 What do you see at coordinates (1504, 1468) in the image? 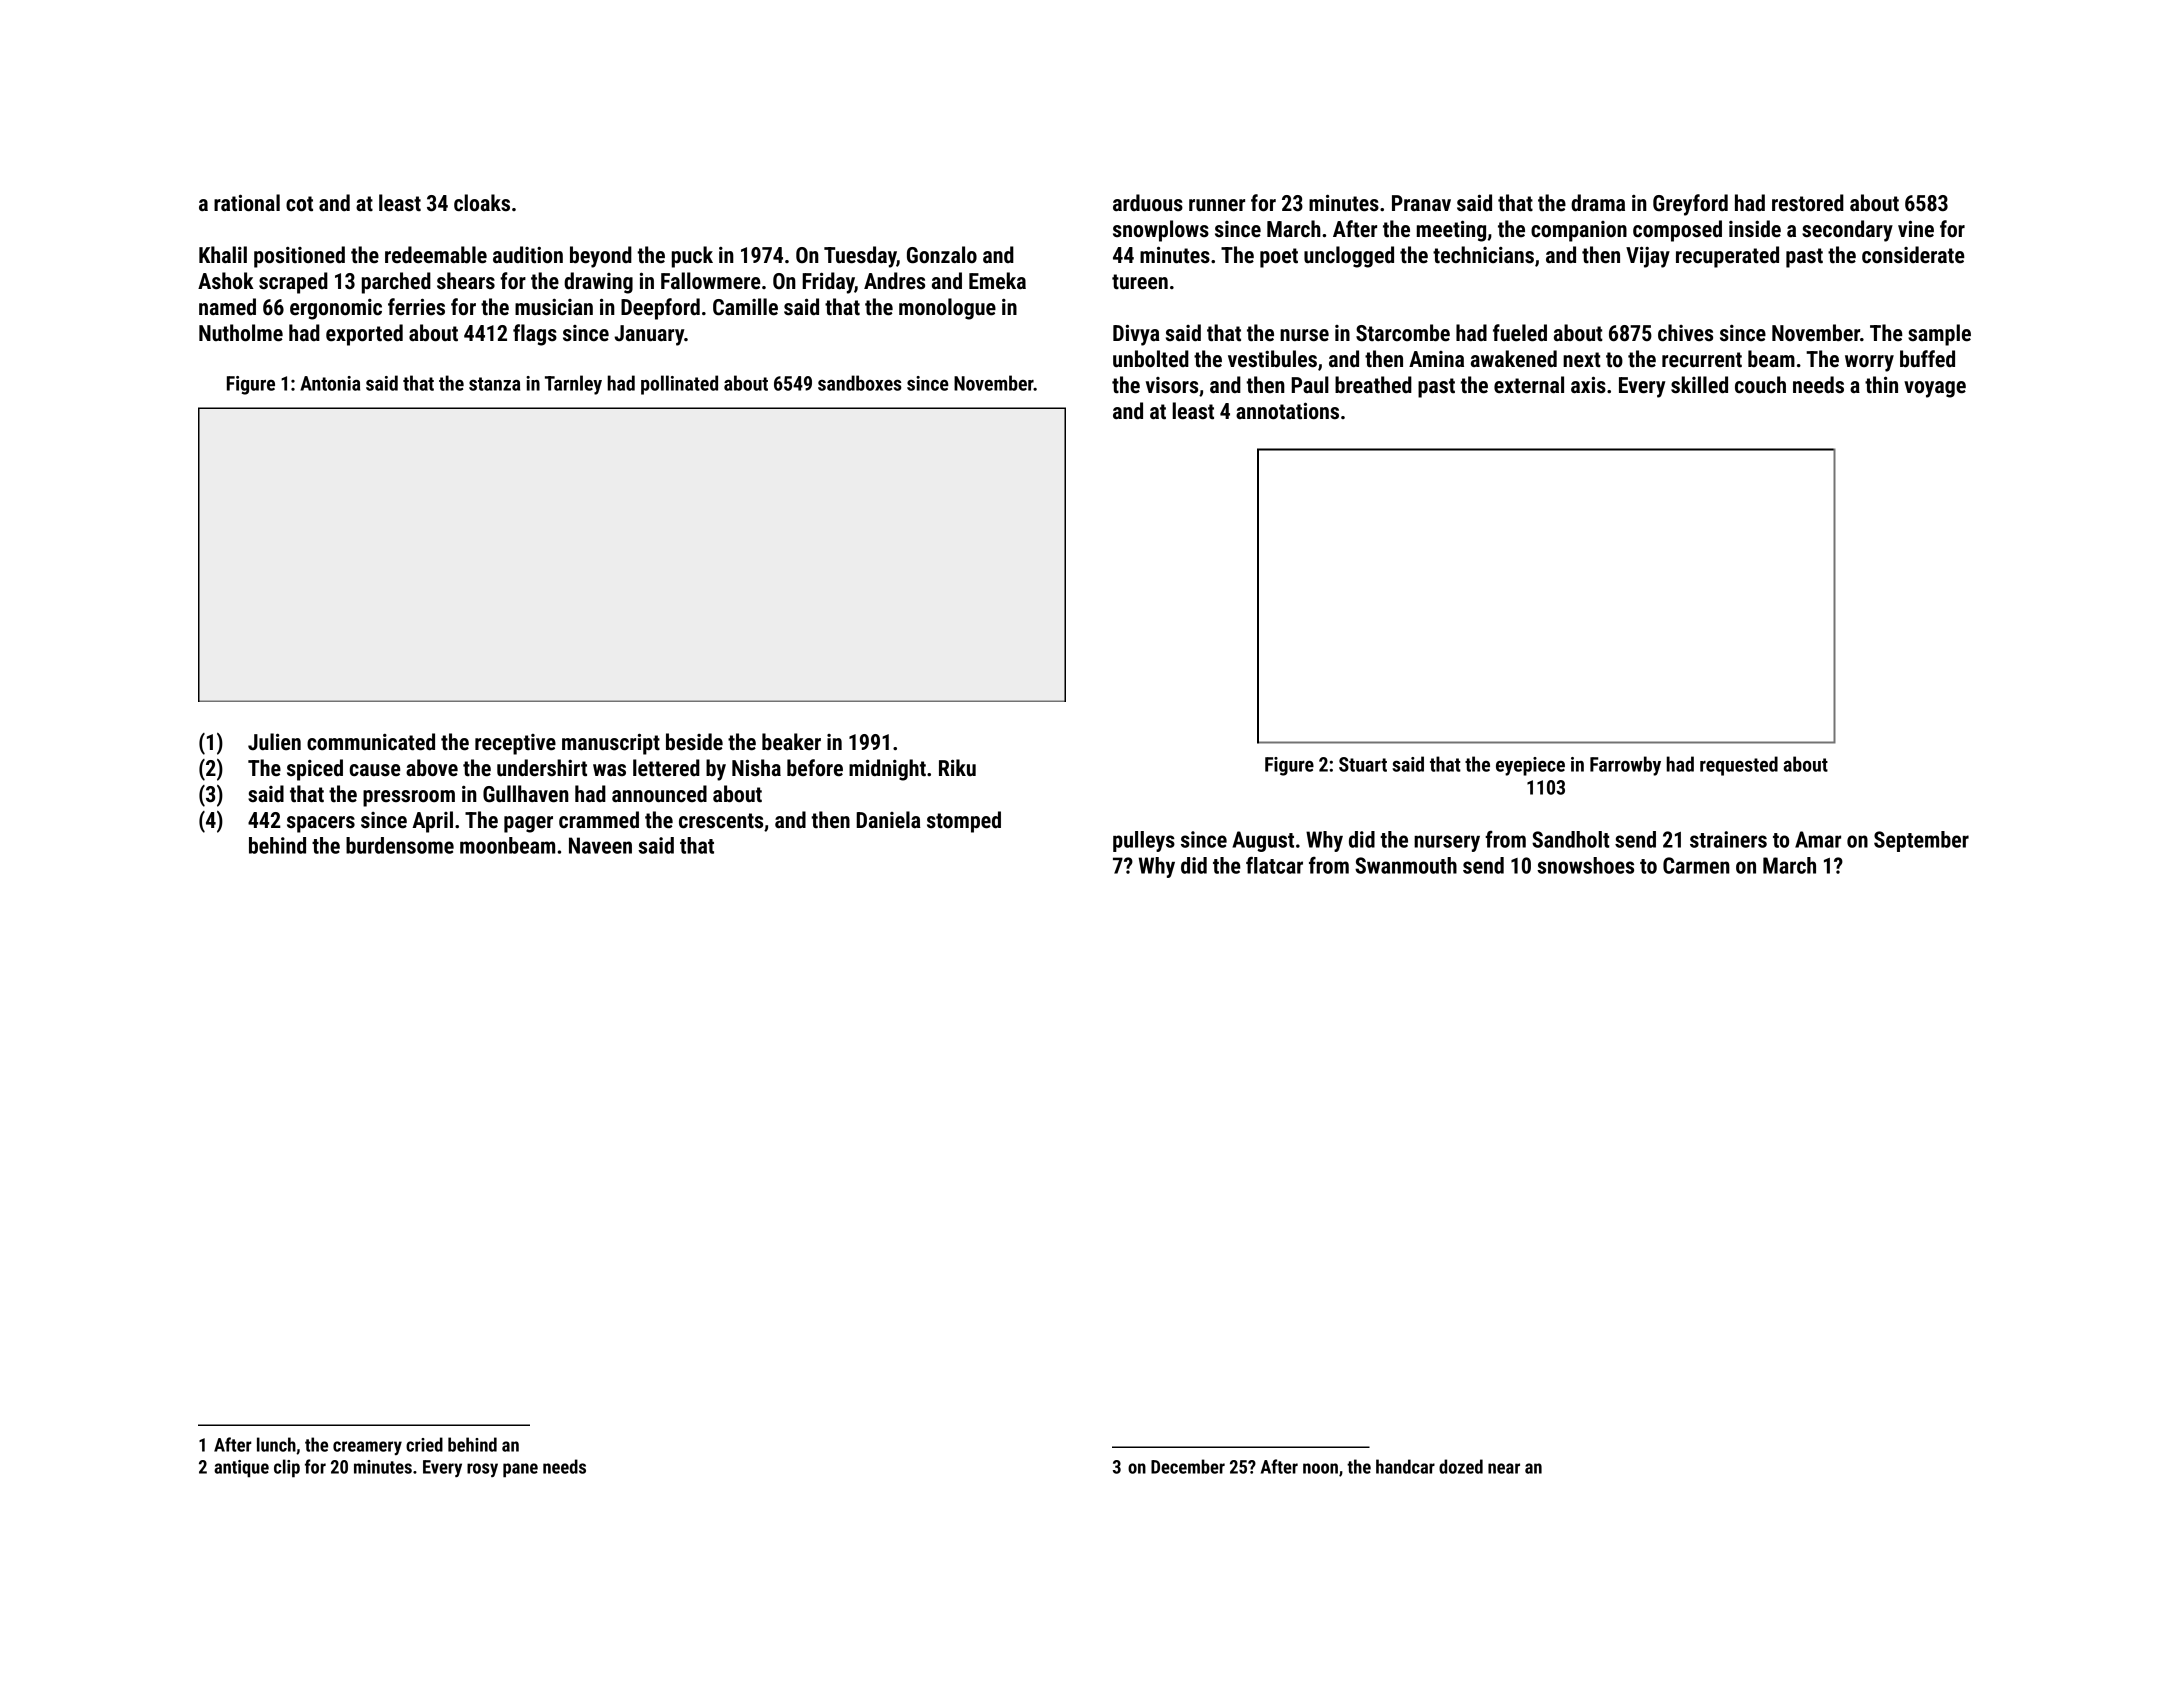
I see `near` at bounding box center [1504, 1468].
